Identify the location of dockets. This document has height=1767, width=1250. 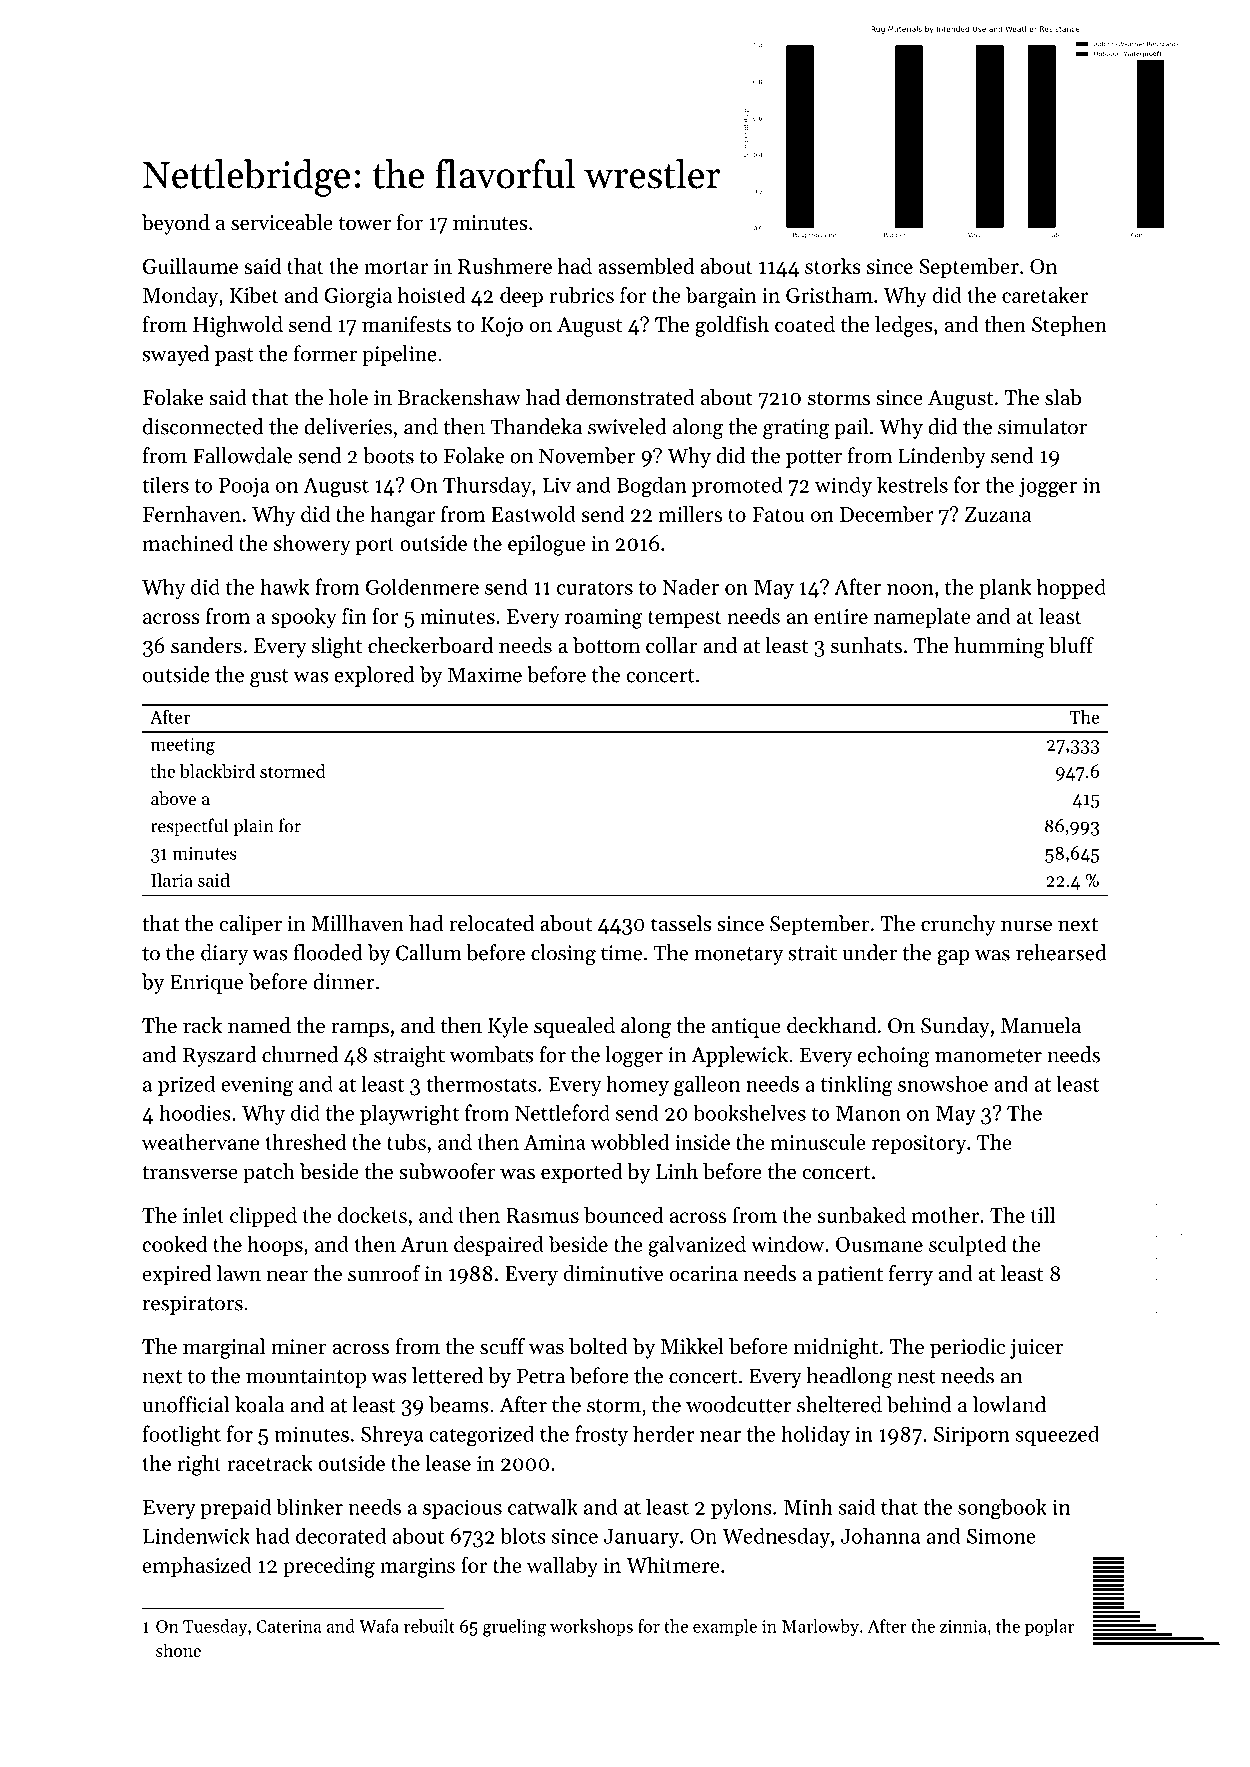
(372, 1215).
